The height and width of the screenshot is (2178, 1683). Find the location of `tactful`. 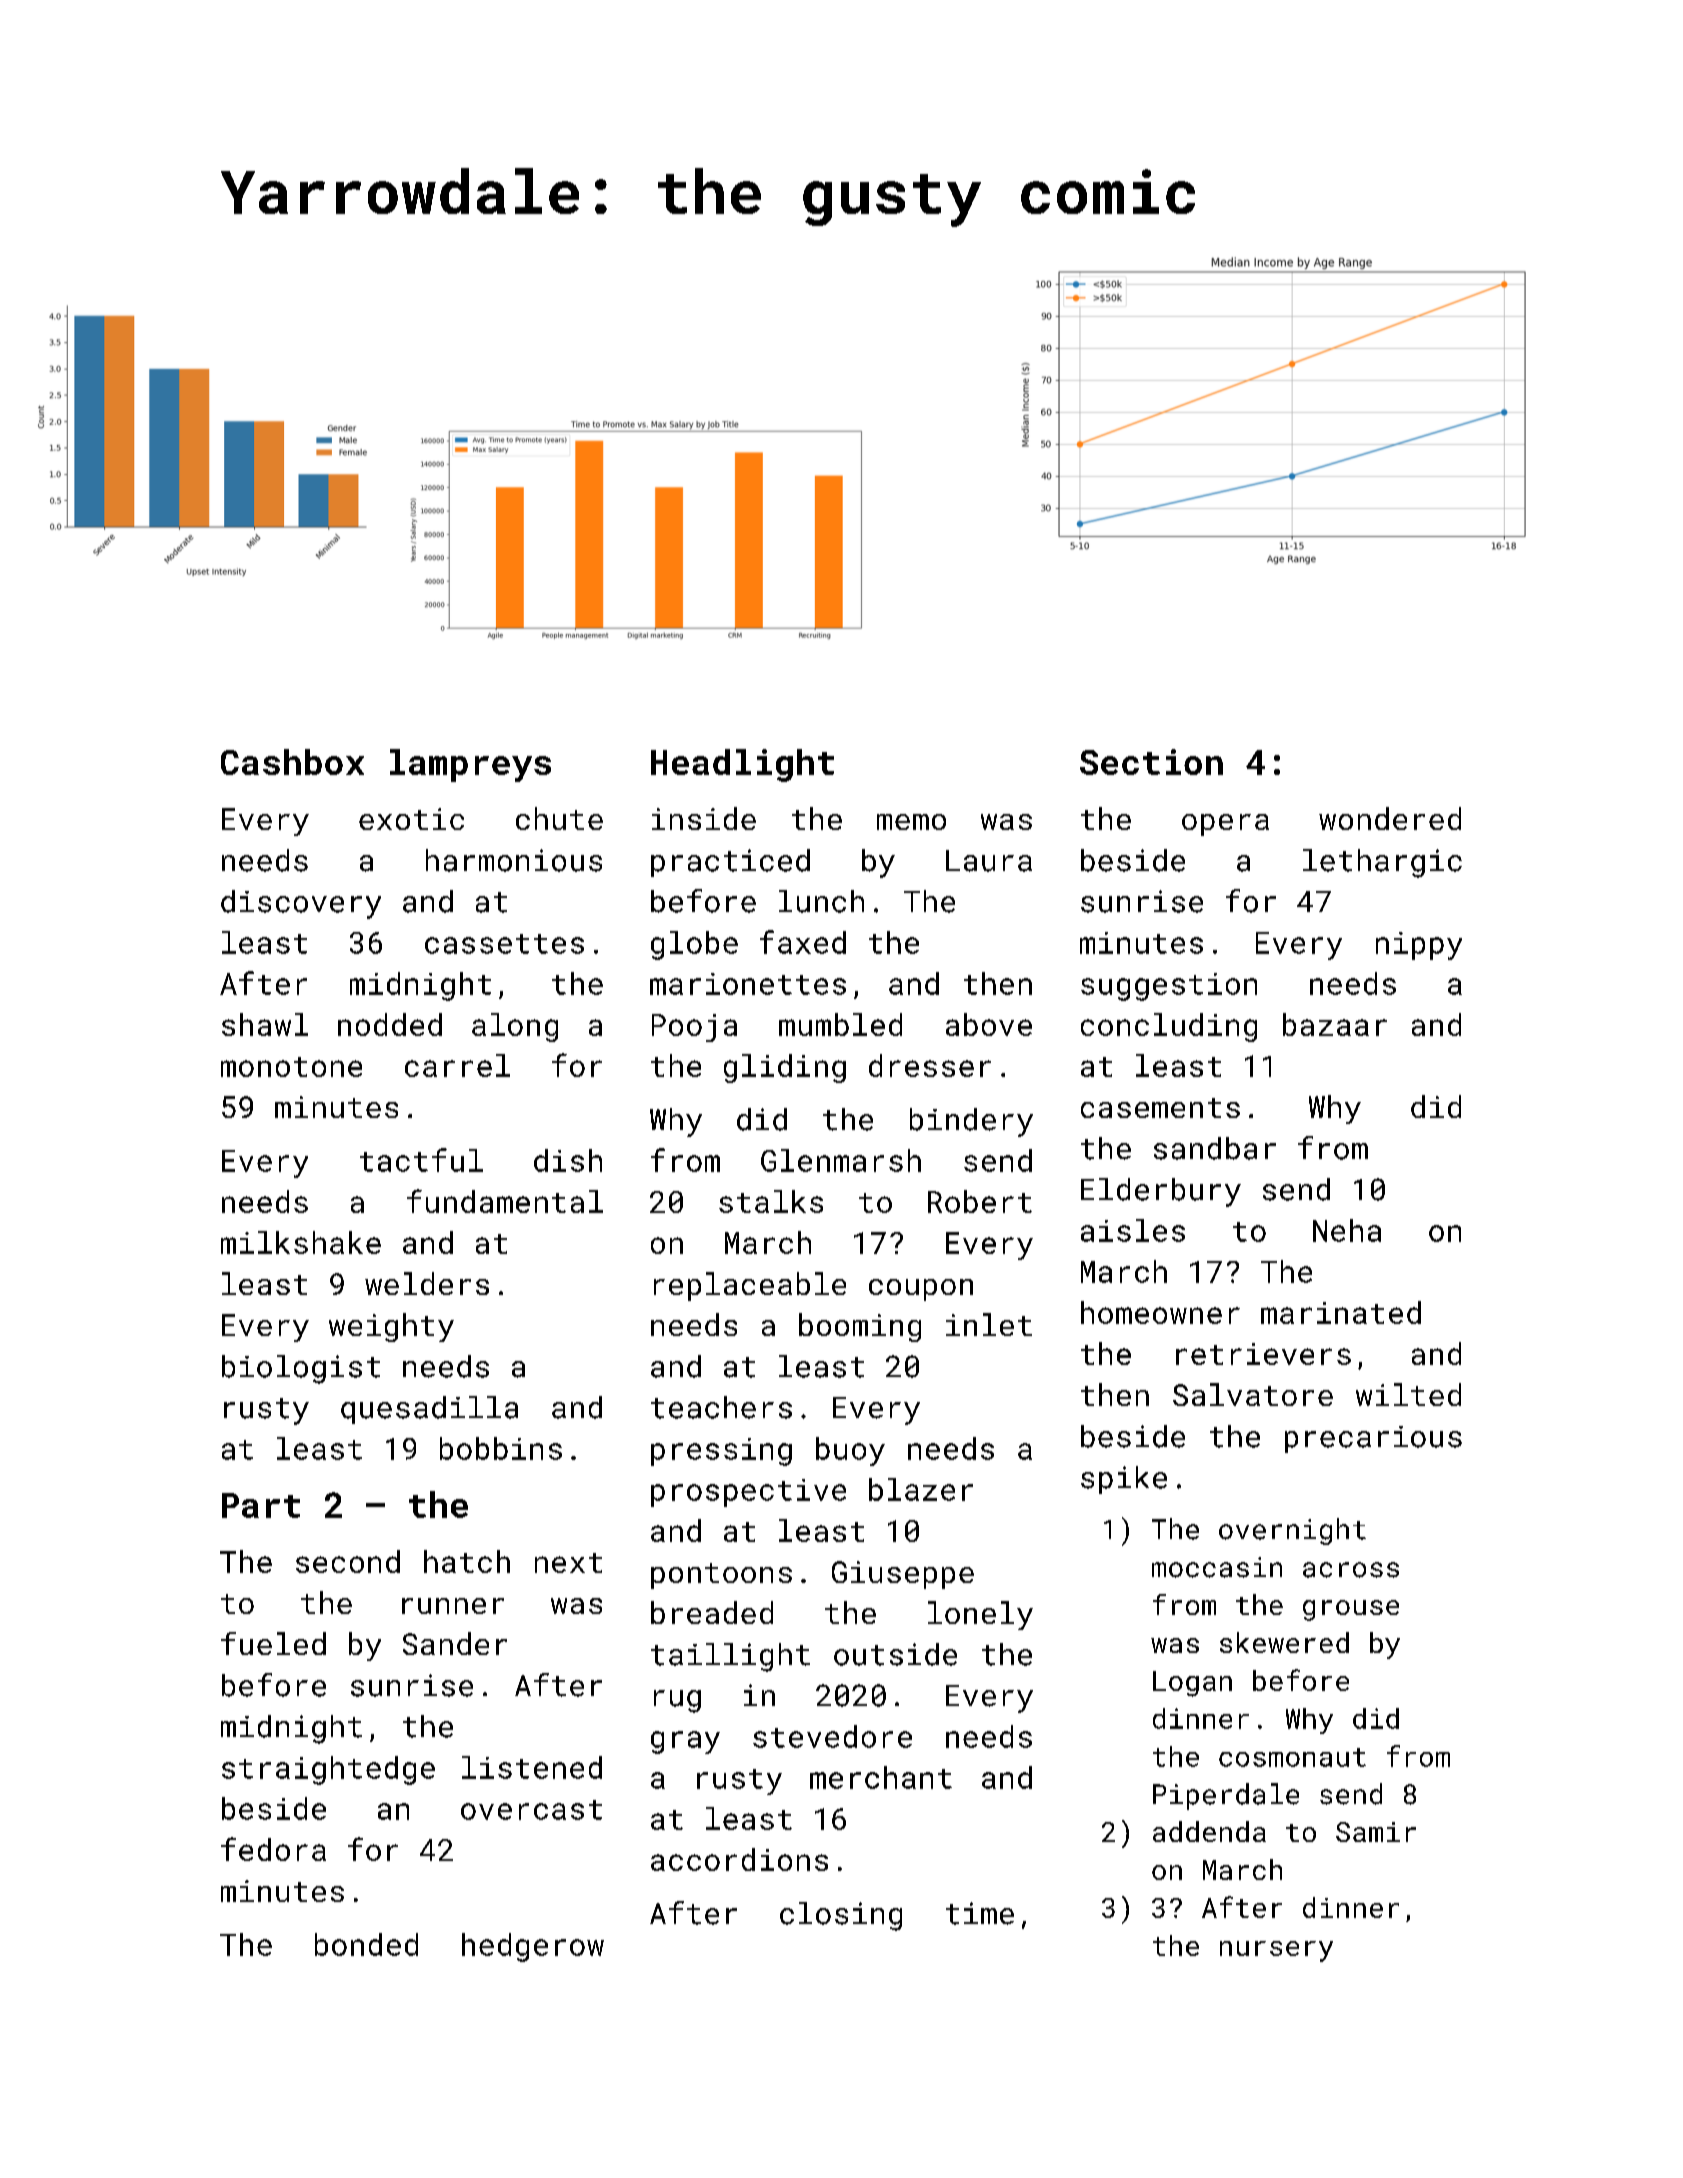

tactful is located at coordinates (421, 1160).
